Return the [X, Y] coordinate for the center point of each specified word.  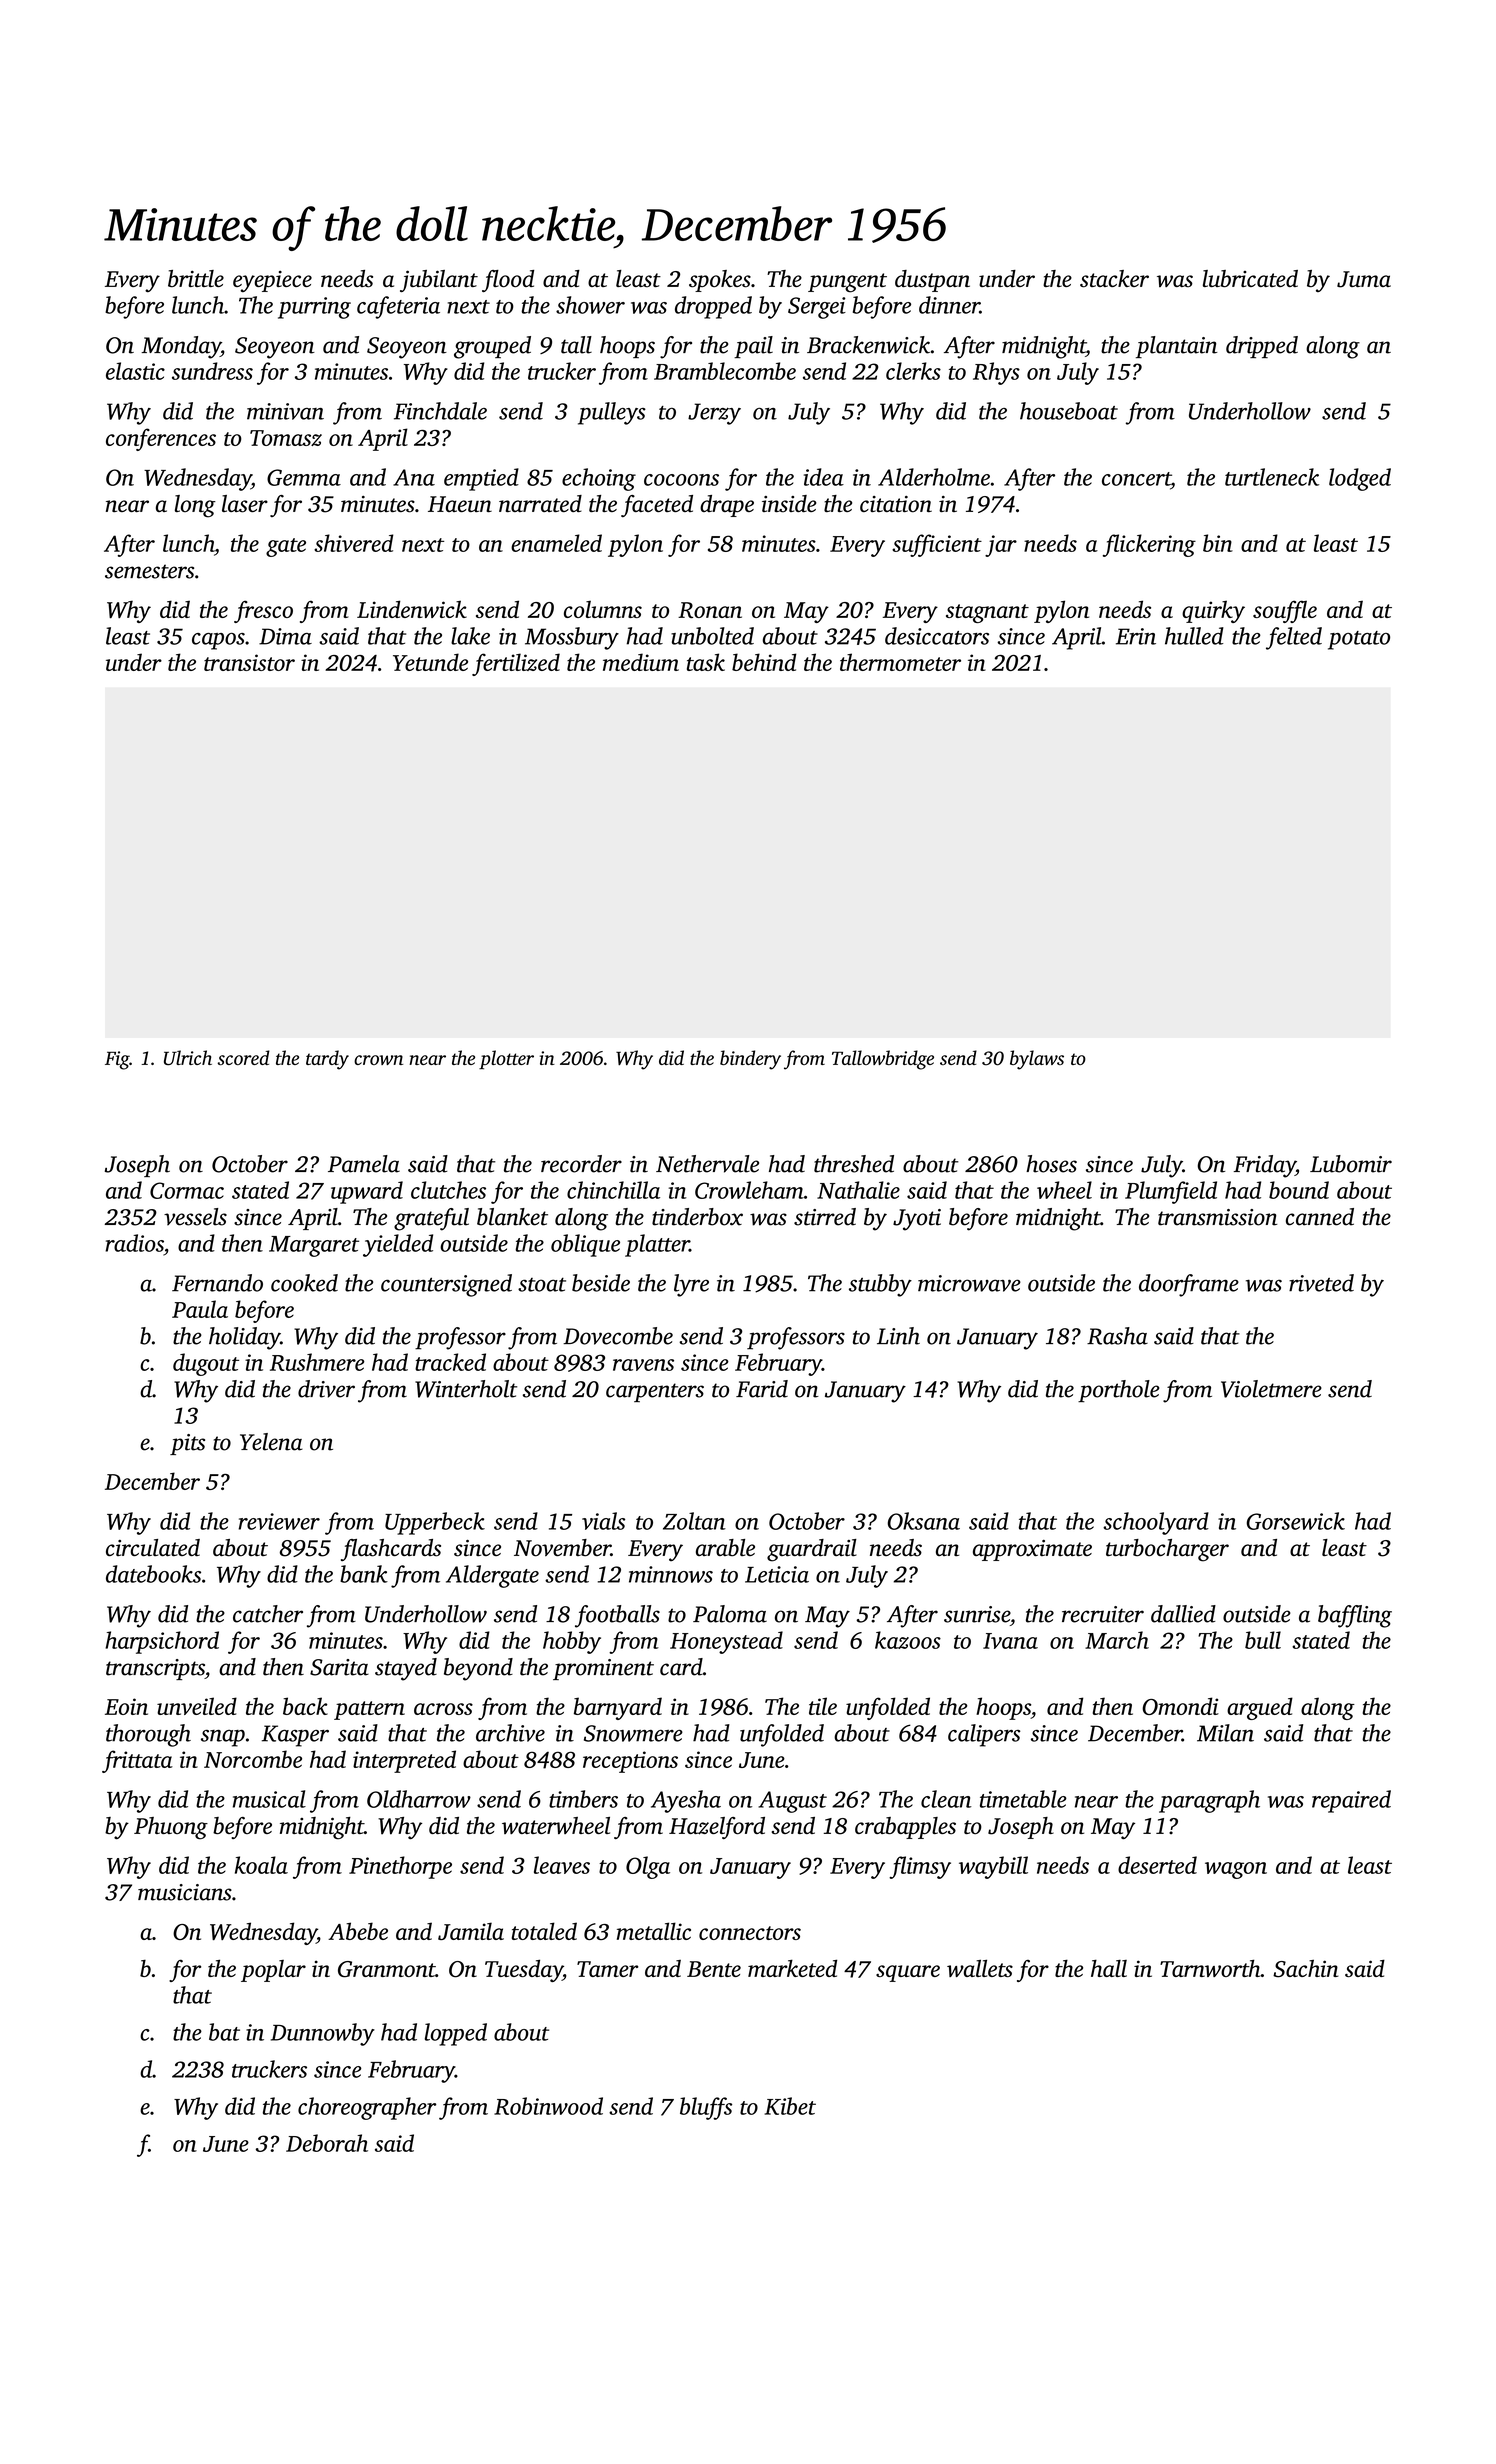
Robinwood [548, 2106]
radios [134, 1243]
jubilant [439, 281]
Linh [898, 1336]
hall [1109, 1968]
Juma [1364, 279]
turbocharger [1167, 1550]
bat [224, 2032]
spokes [720, 281]
